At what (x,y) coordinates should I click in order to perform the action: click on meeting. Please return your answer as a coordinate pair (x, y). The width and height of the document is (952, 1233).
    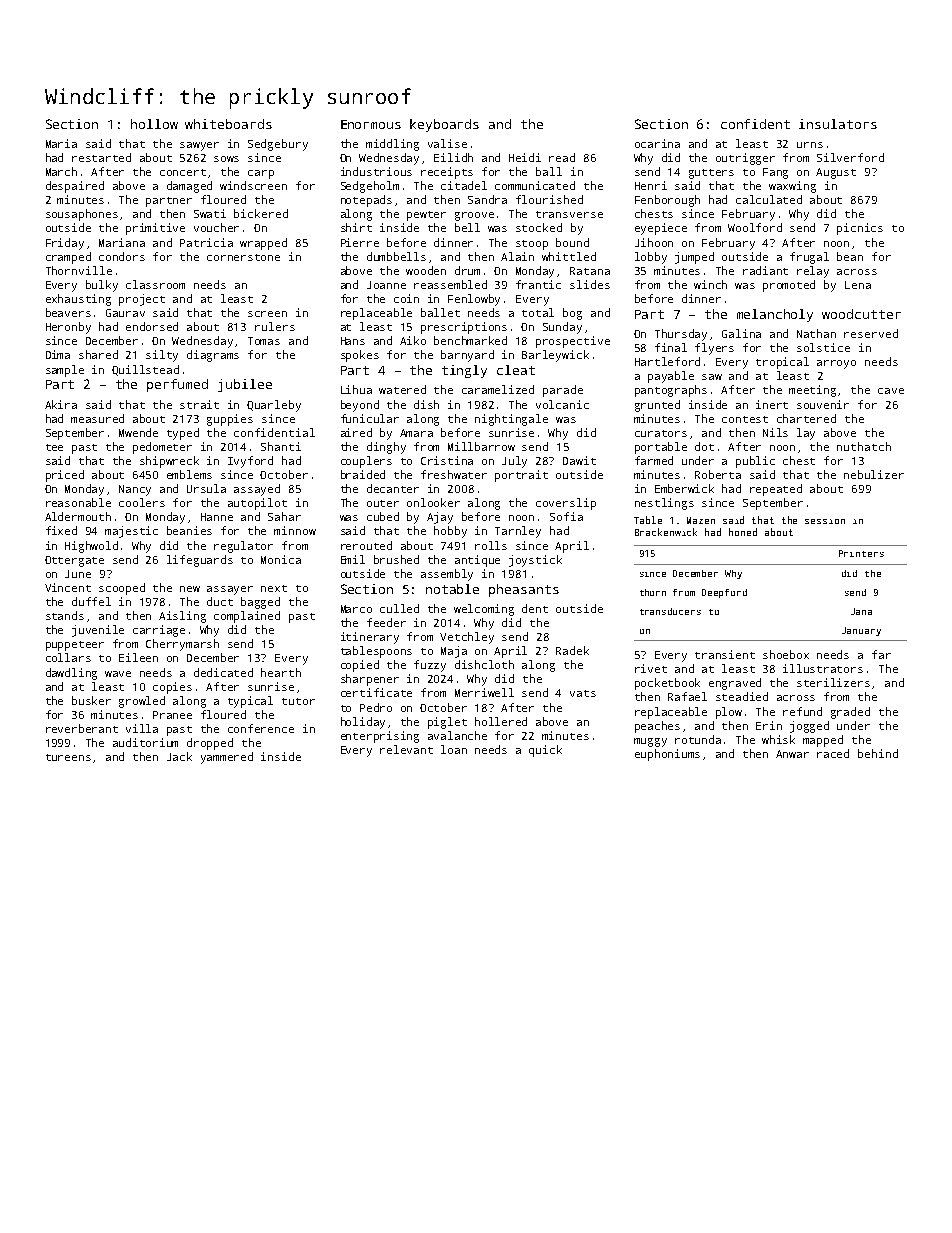
    Looking at the image, I should click on (812, 391).
